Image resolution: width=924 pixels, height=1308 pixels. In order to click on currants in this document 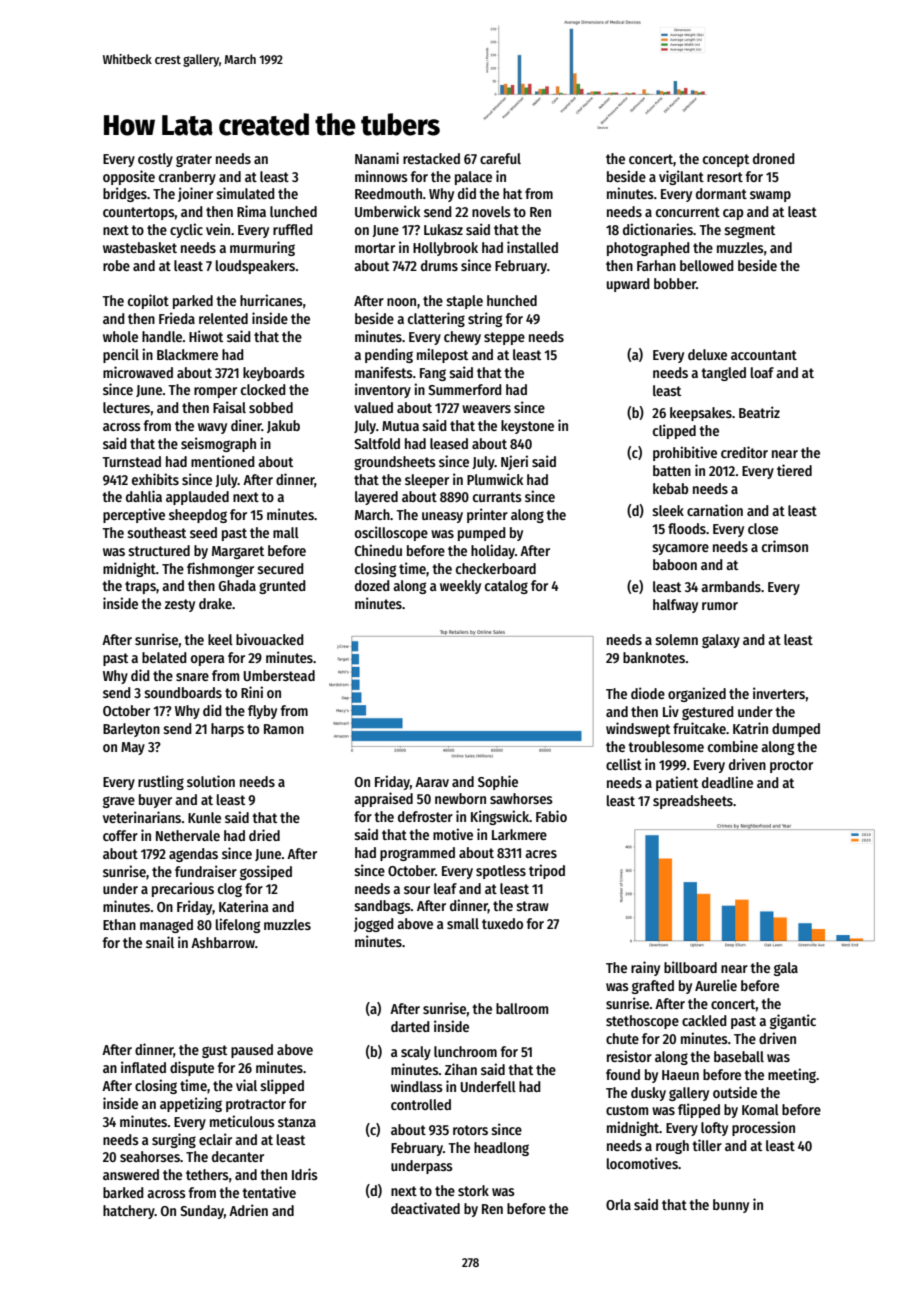, I will do `click(497, 497)`.
